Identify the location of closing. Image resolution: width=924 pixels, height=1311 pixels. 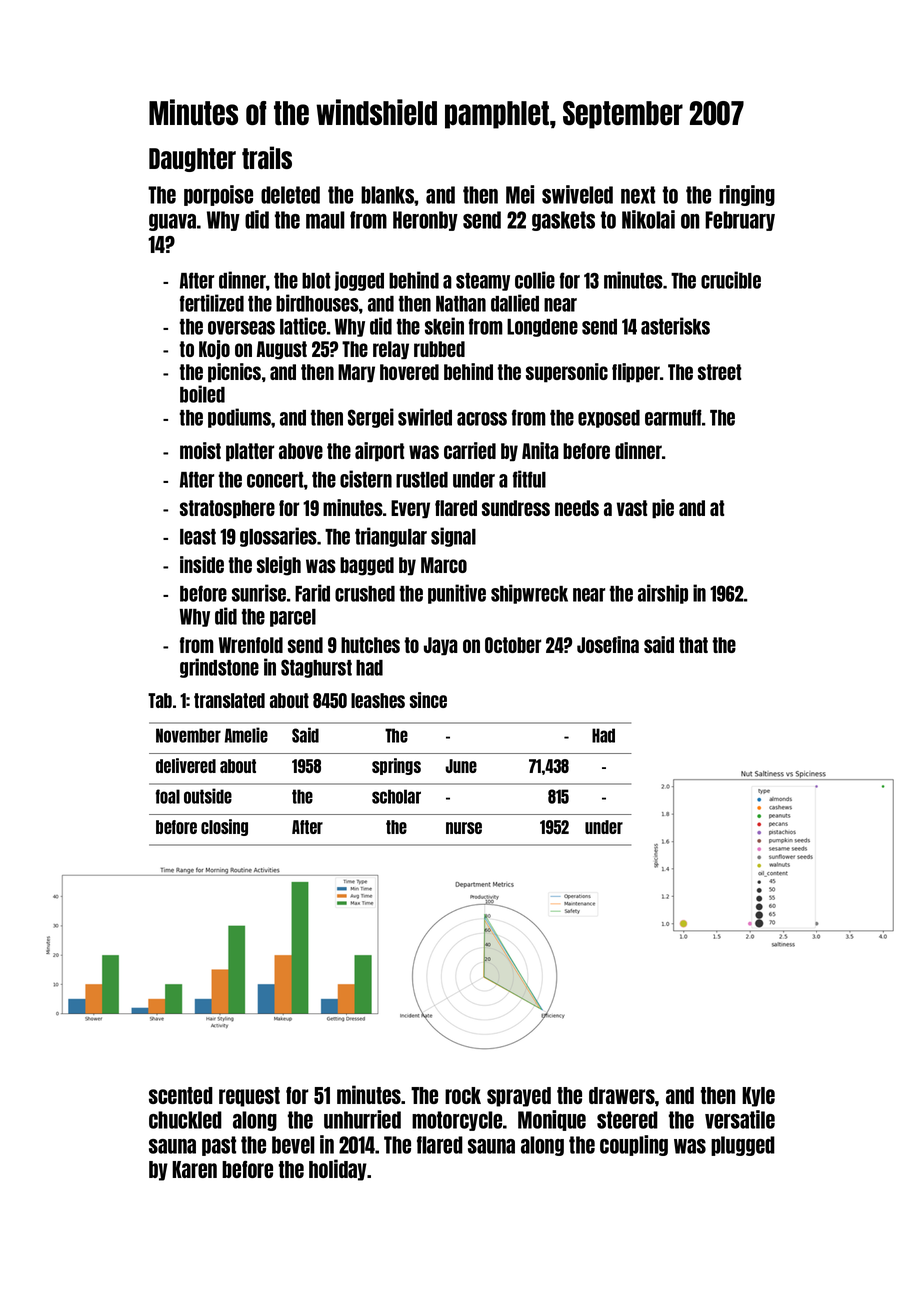
(224, 827).
